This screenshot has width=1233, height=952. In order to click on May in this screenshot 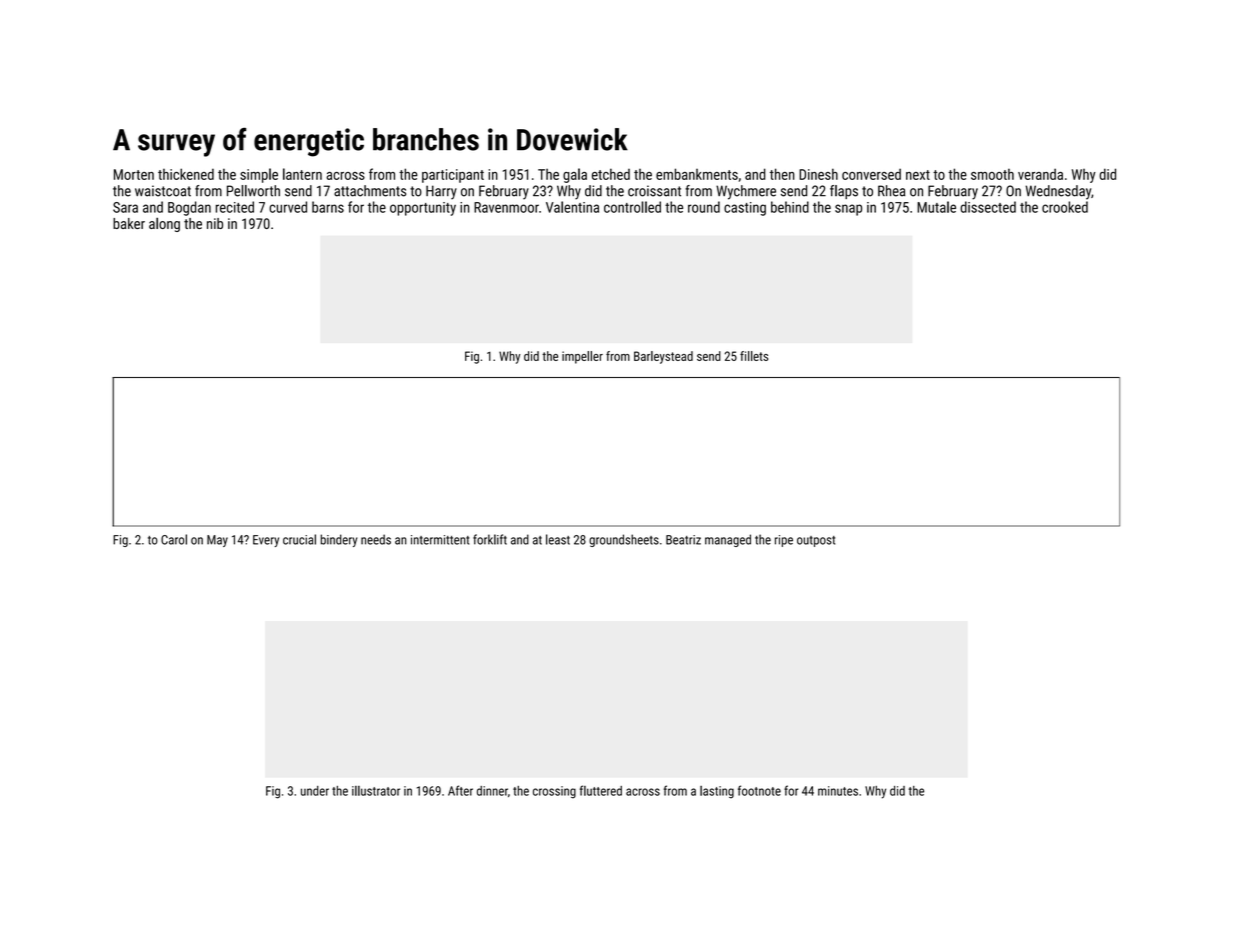, I will do `click(217, 541)`.
